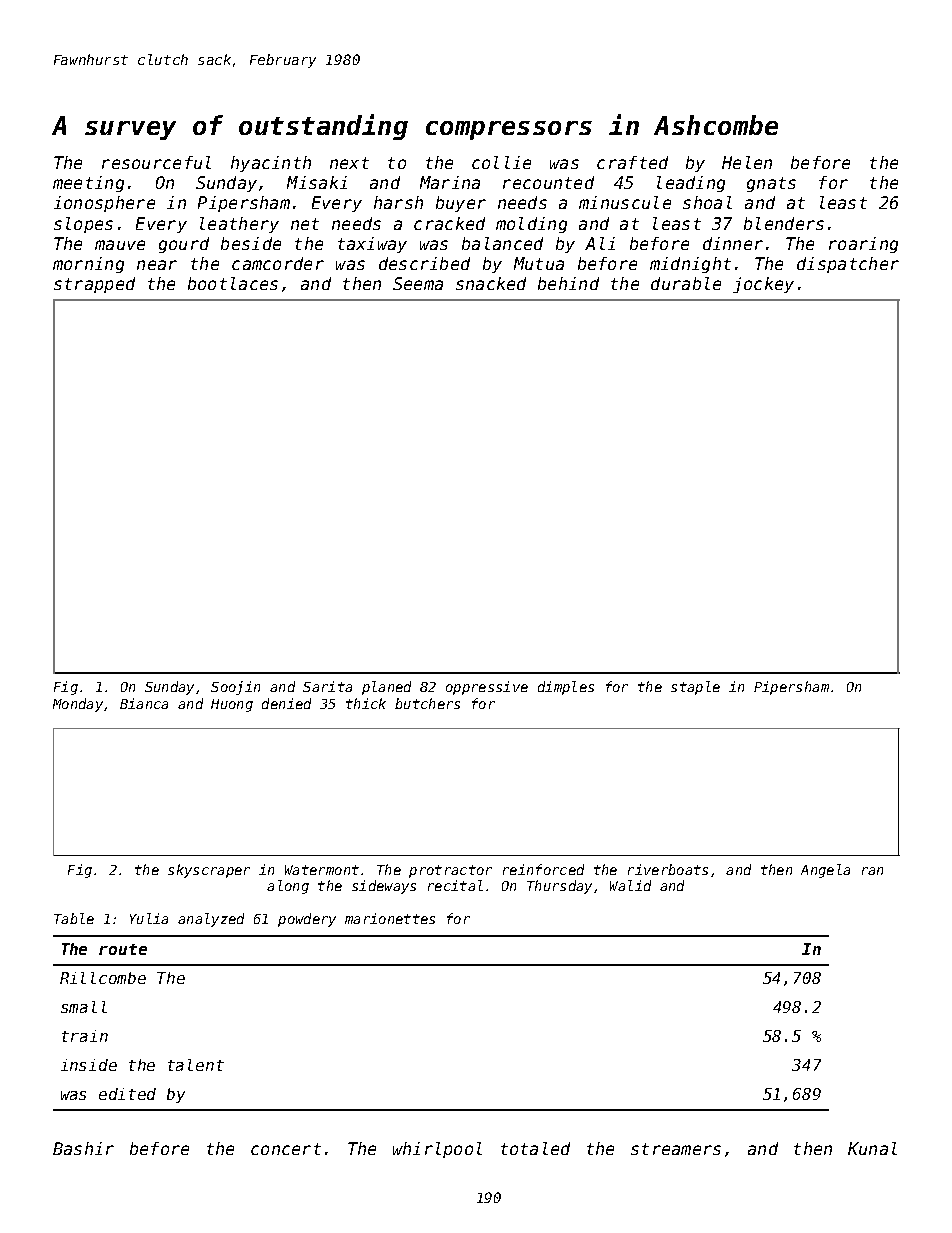 The width and height of the image is (952, 1233). I want to click on Bashir, so click(83, 1148).
